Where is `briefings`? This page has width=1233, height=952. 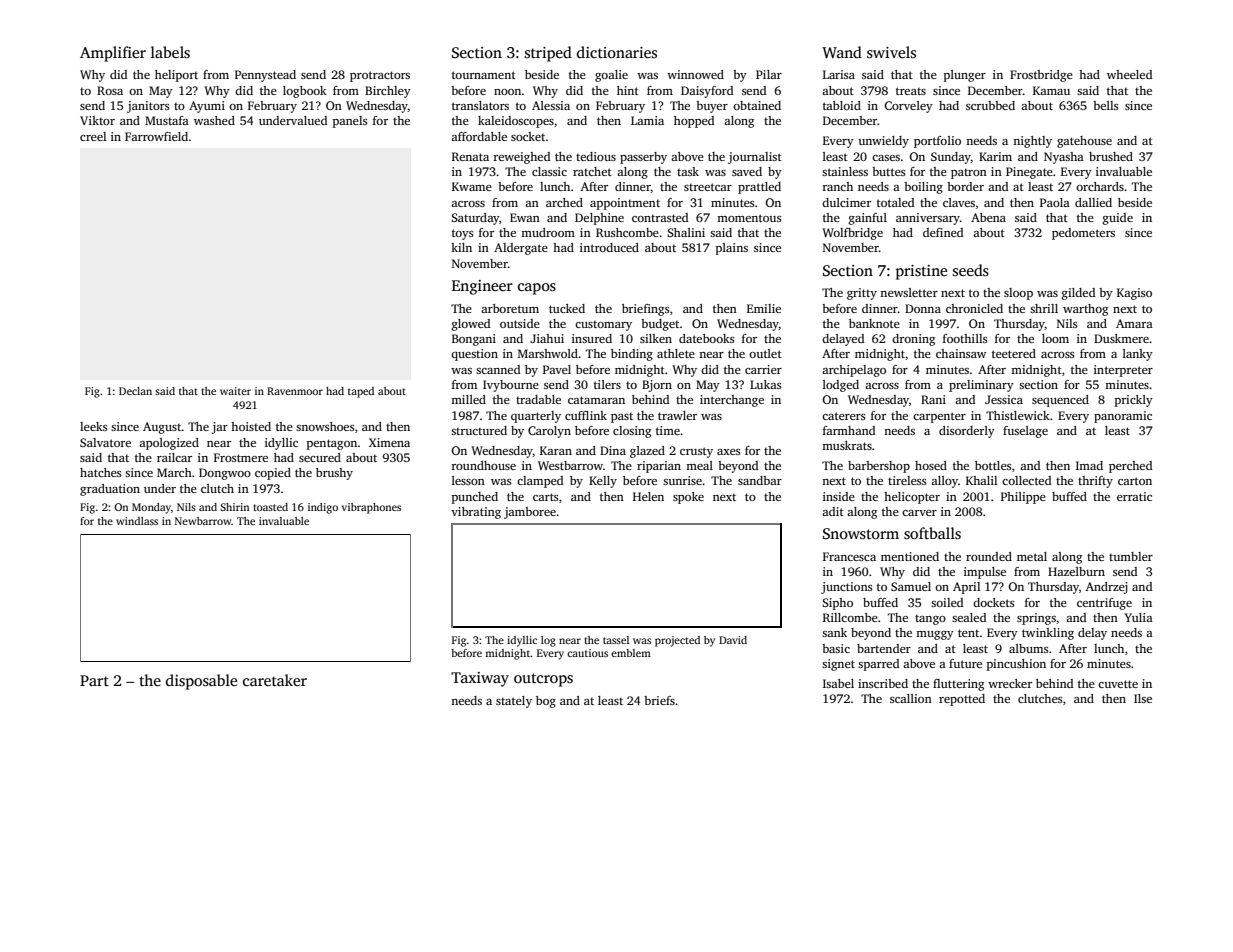 briefings is located at coordinates (646, 310).
